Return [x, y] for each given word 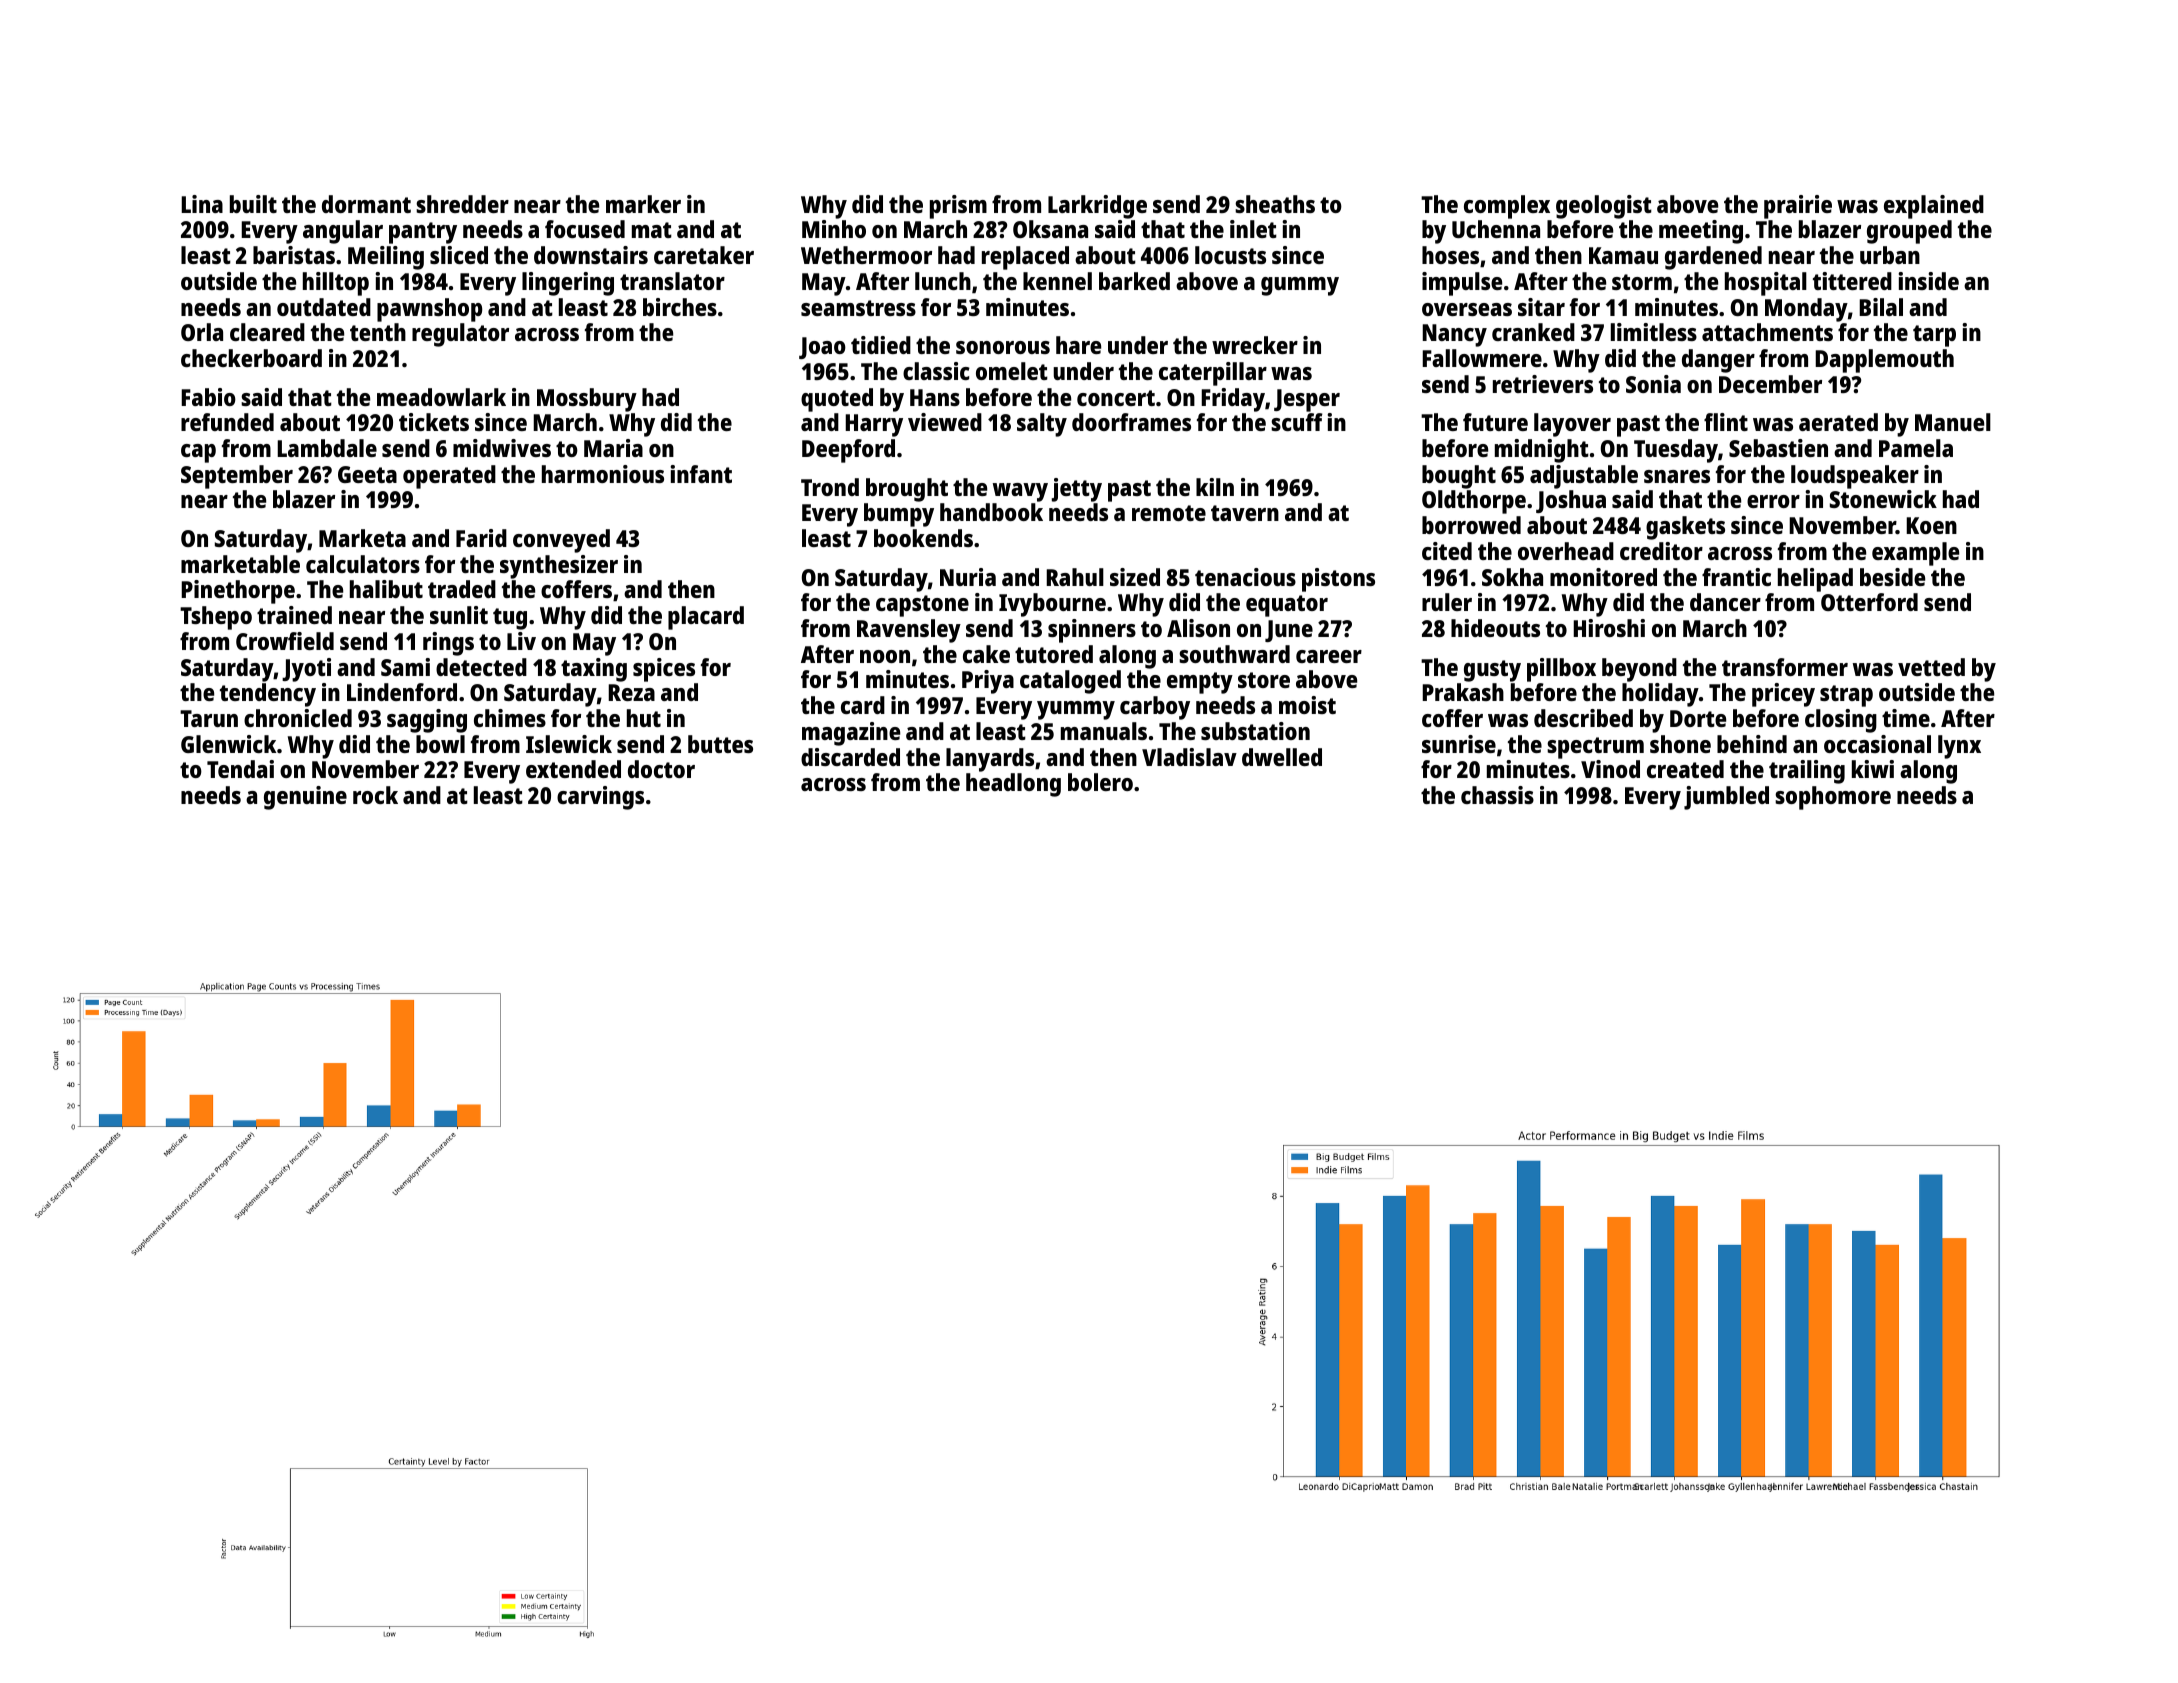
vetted [1931, 667]
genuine [305, 798]
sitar [1541, 307]
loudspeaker [1855, 477]
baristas [294, 255]
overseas [1467, 309]
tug [510, 619]
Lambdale [327, 448]
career [1329, 656]
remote [1169, 513]
